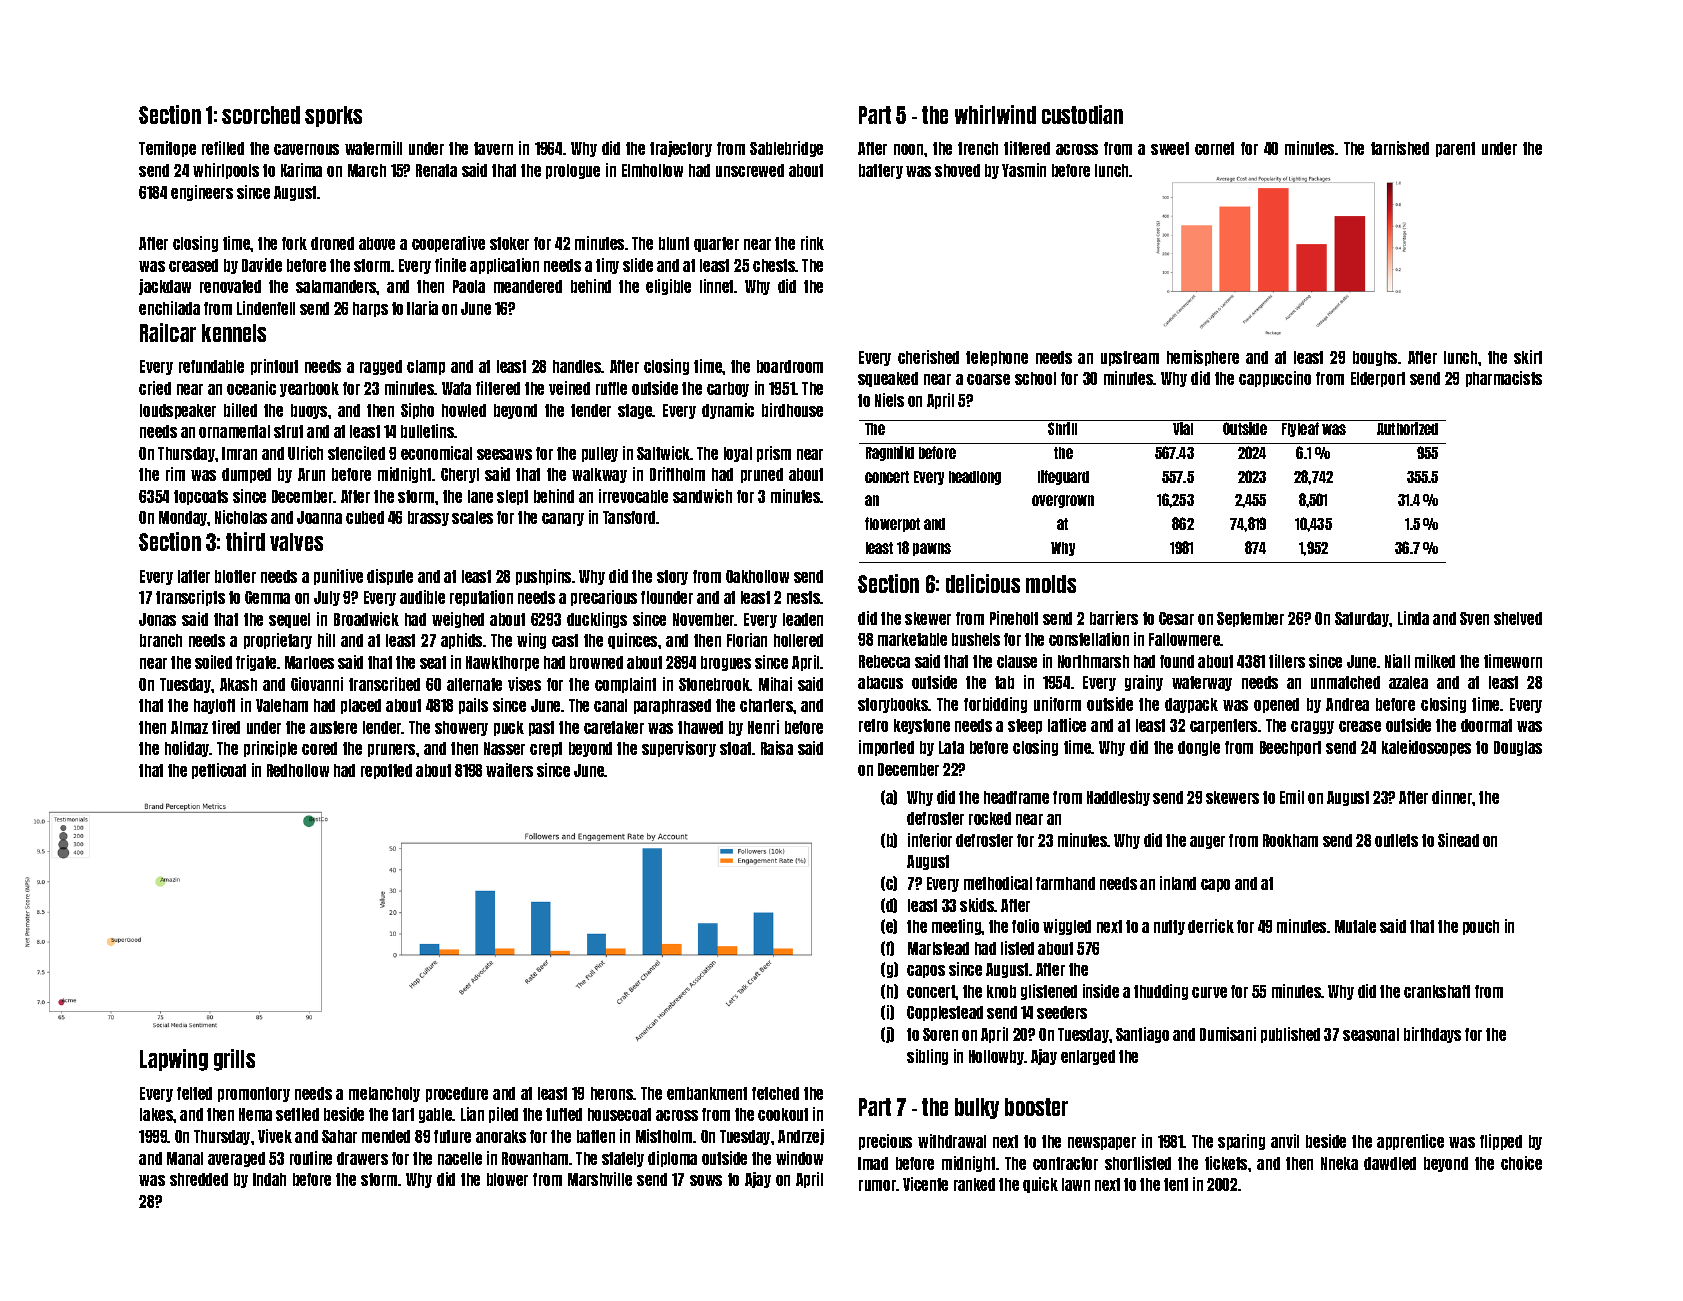 This document has height=1301, width=1683. What do you see at coordinates (706, 1180) in the document?
I see `sows` at bounding box center [706, 1180].
